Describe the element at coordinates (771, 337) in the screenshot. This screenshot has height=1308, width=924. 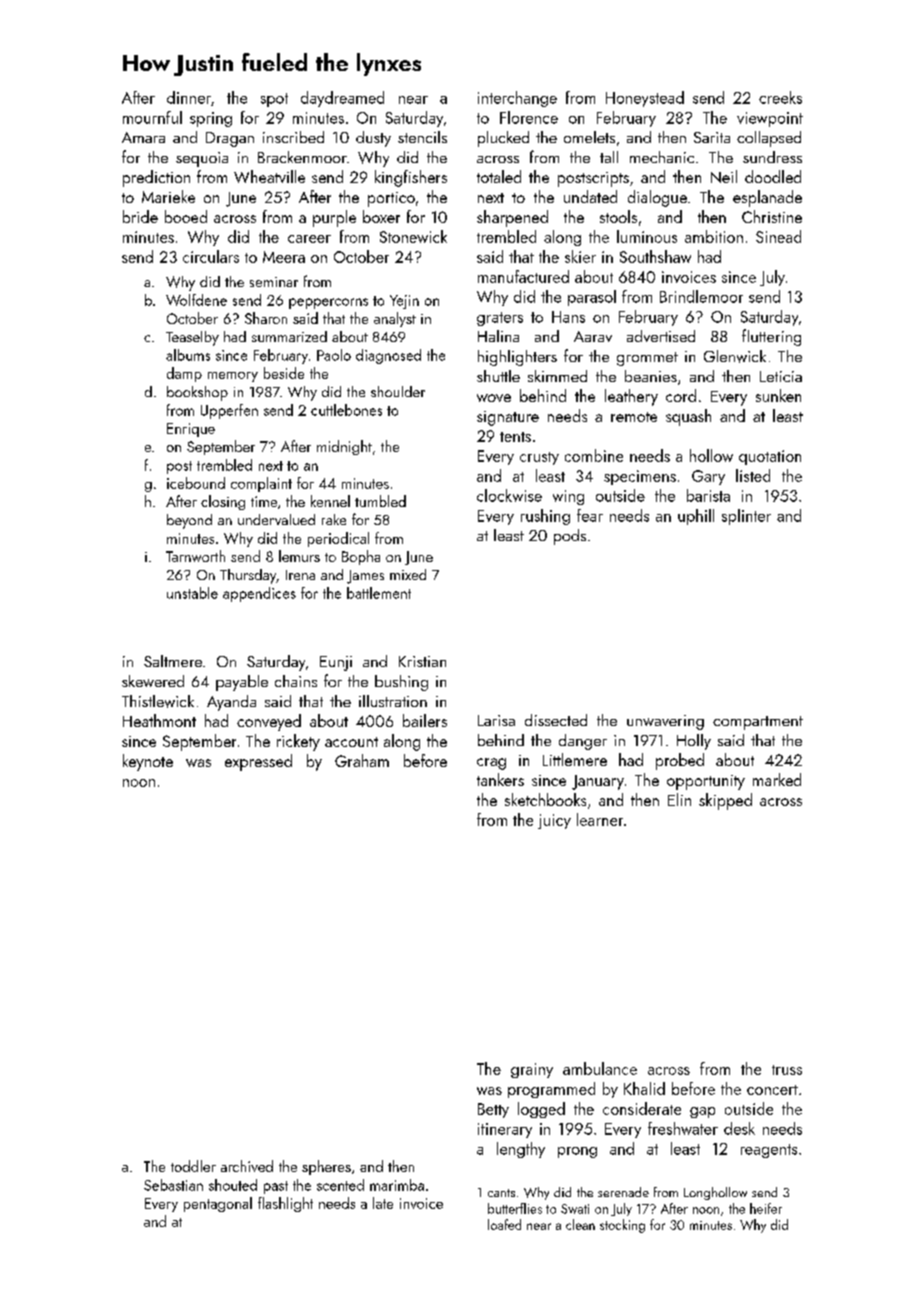
I see `fluttering` at that location.
